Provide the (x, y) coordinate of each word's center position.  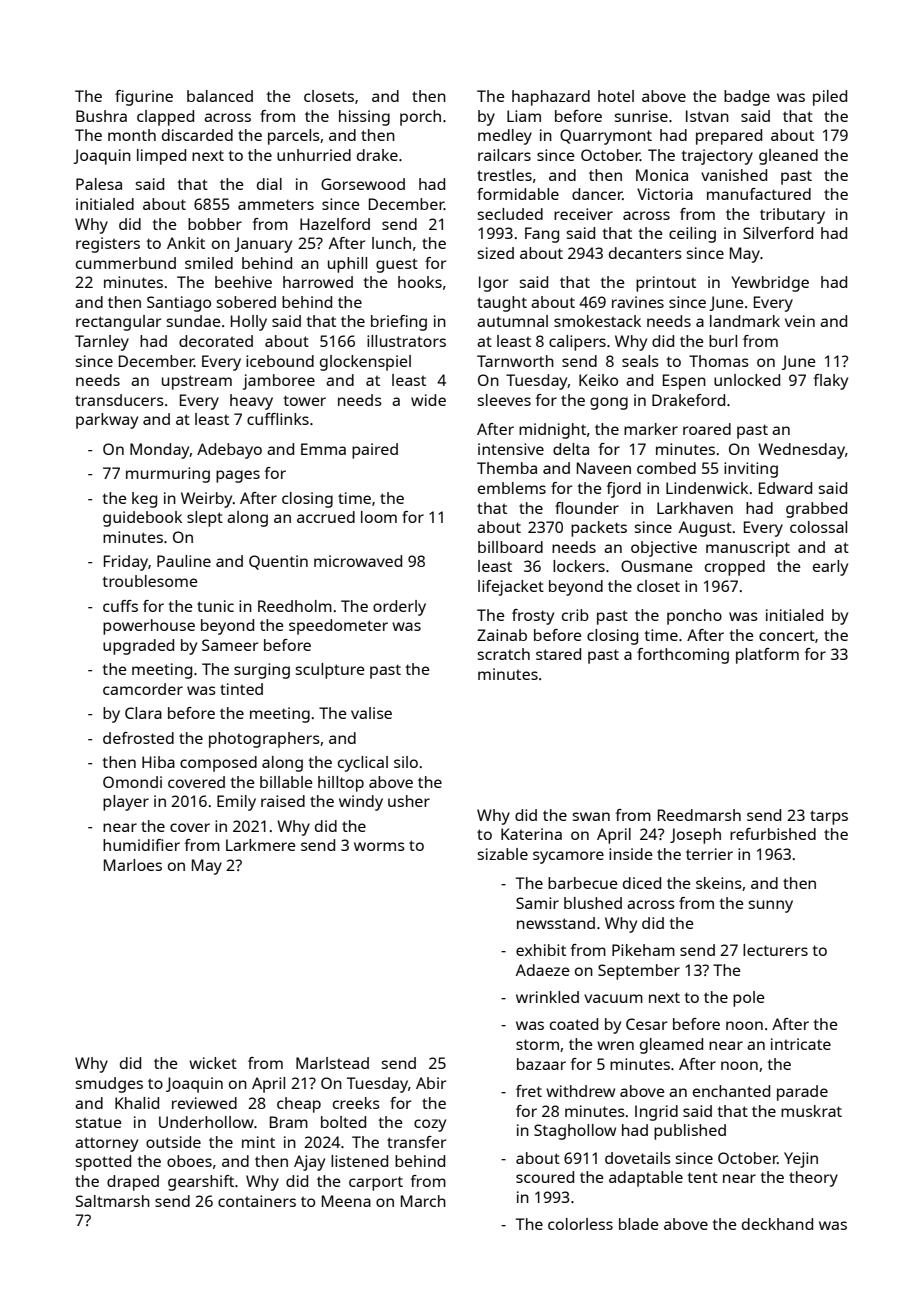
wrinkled (547, 997)
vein (800, 321)
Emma (323, 449)
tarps (829, 817)
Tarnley (102, 343)
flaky (830, 382)
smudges (109, 1085)
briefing (399, 323)
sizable (503, 854)
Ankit (186, 243)
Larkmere (260, 845)
